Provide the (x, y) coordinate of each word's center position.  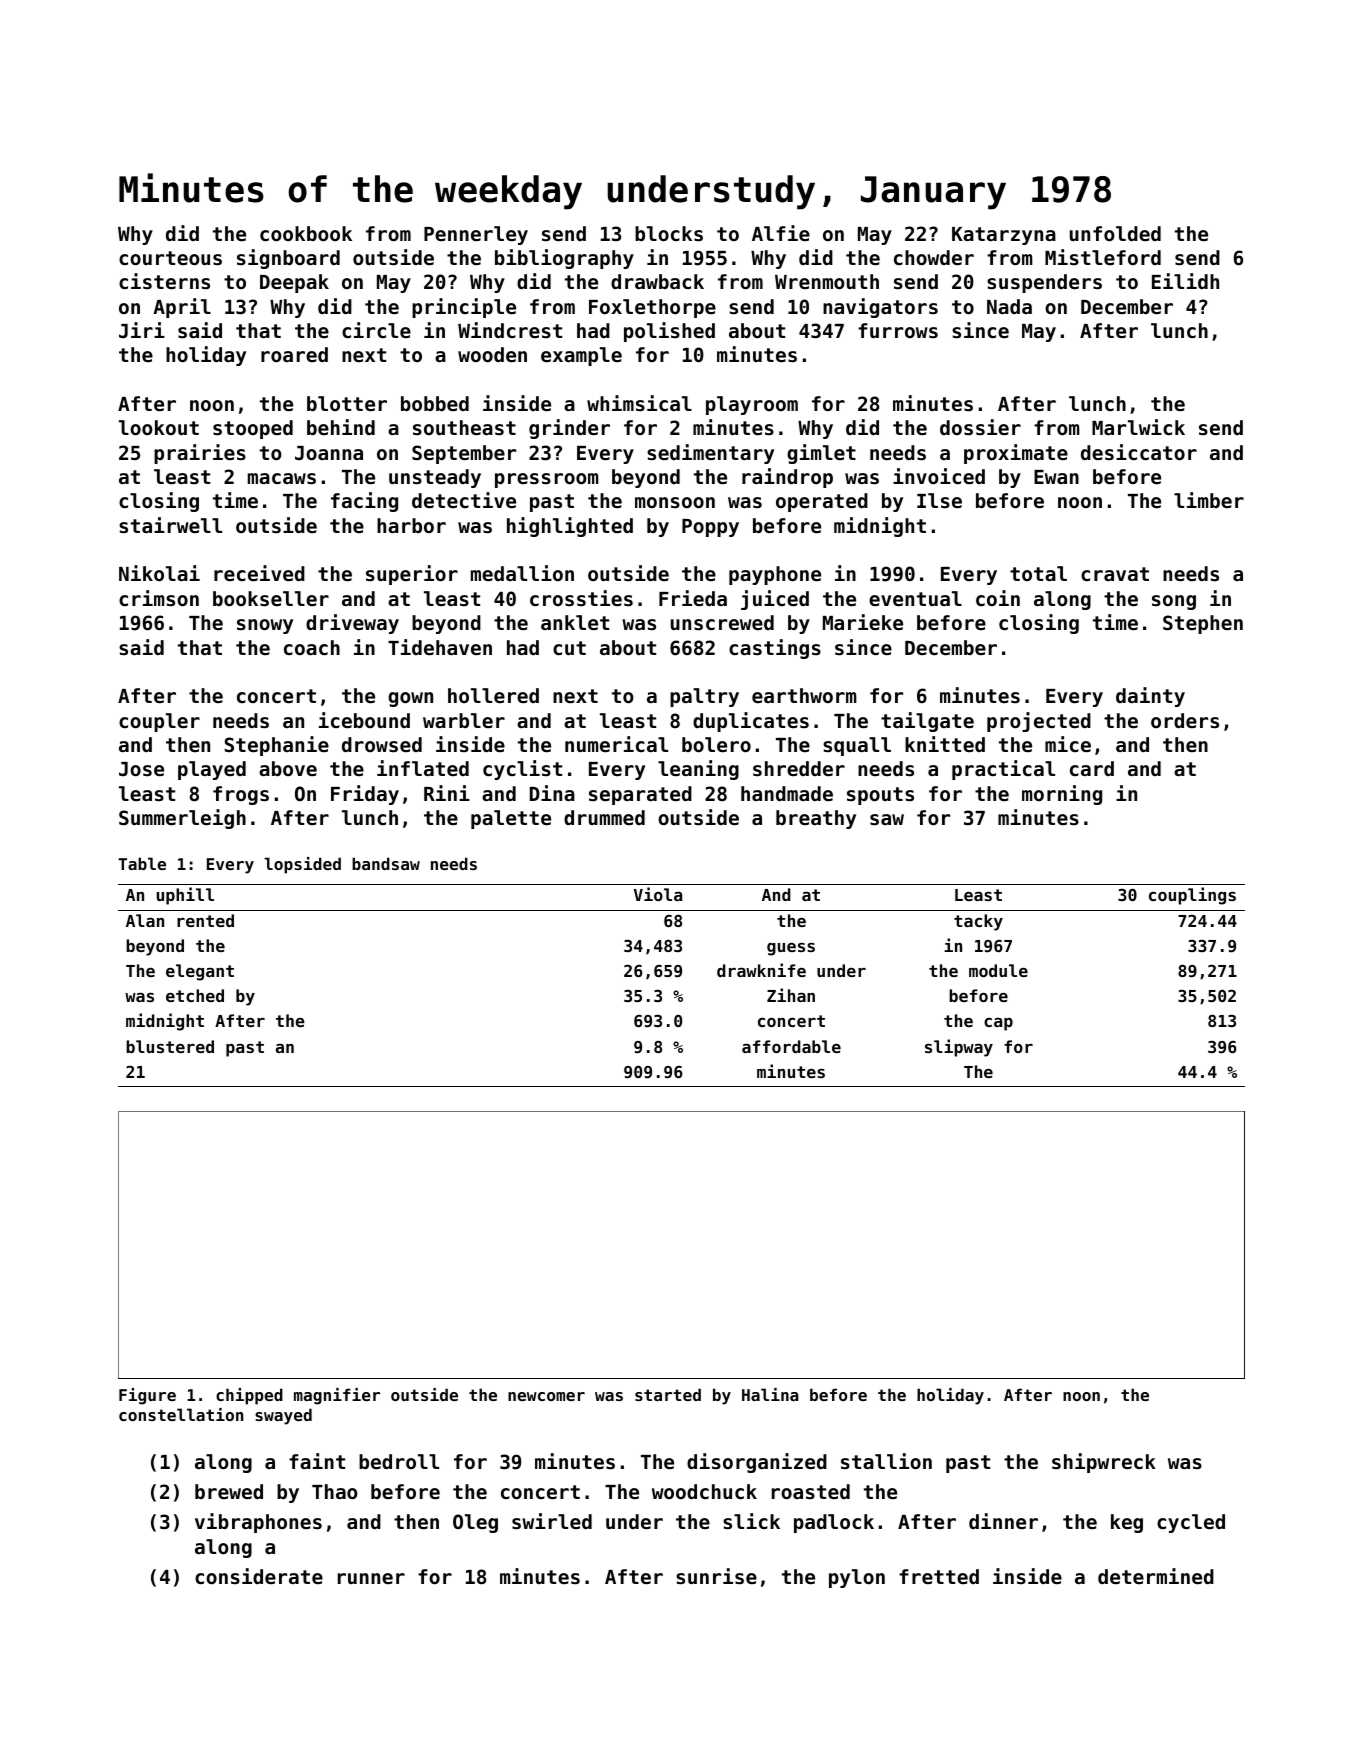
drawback (657, 281)
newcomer (546, 1396)
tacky (978, 922)
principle (464, 308)
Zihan (791, 995)
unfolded (1115, 233)
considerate (259, 1576)
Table (142, 863)
